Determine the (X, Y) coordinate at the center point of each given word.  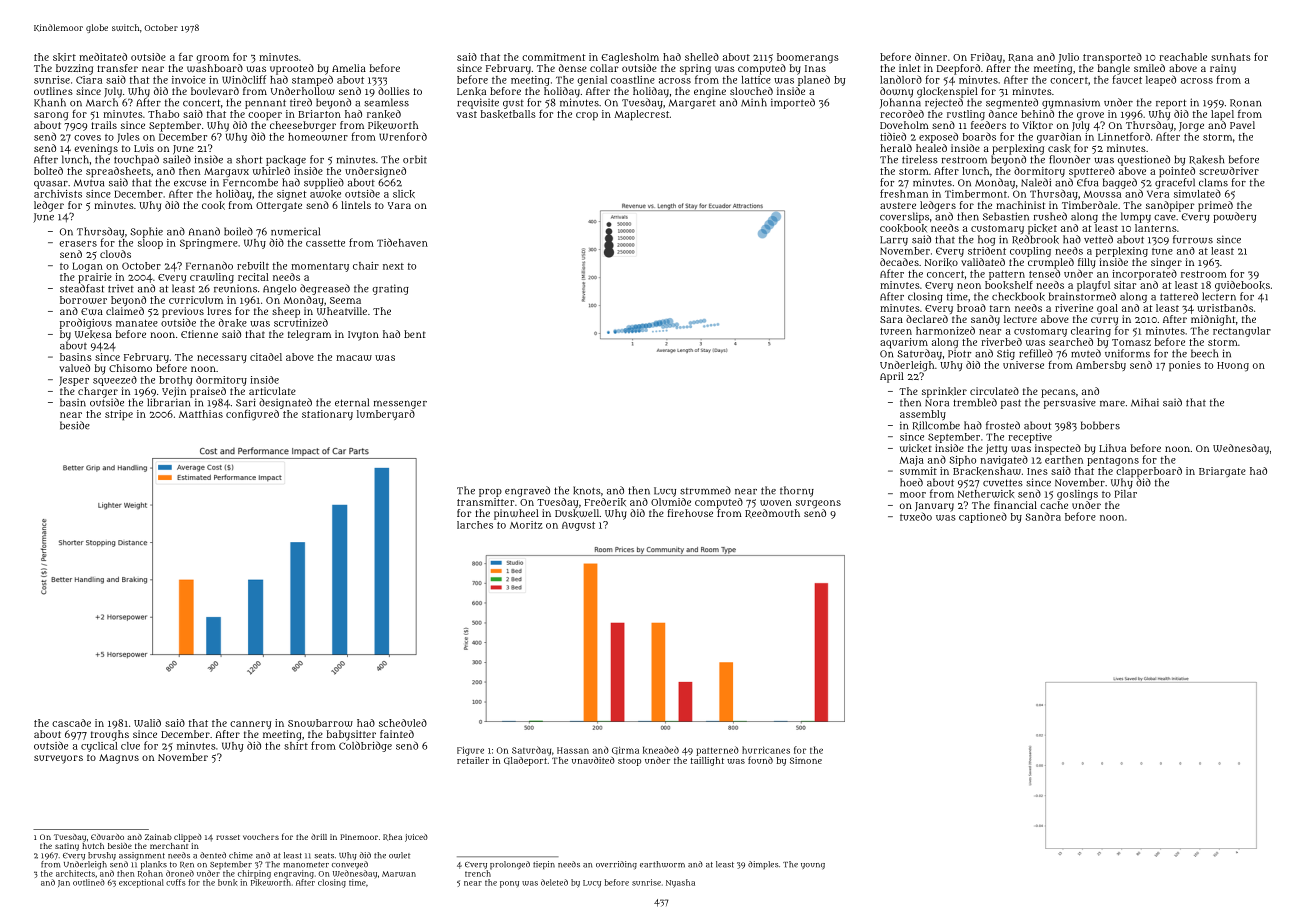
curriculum (196, 300)
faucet (1127, 79)
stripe (119, 415)
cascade (71, 723)
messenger (400, 404)
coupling (1030, 252)
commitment (554, 57)
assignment (142, 856)
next (393, 266)
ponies (1185, 366)
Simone (806, 760)
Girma (625, 750)
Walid (147, 723)
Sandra (1043, 517)
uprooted (292, 69)
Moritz (526, 525)
